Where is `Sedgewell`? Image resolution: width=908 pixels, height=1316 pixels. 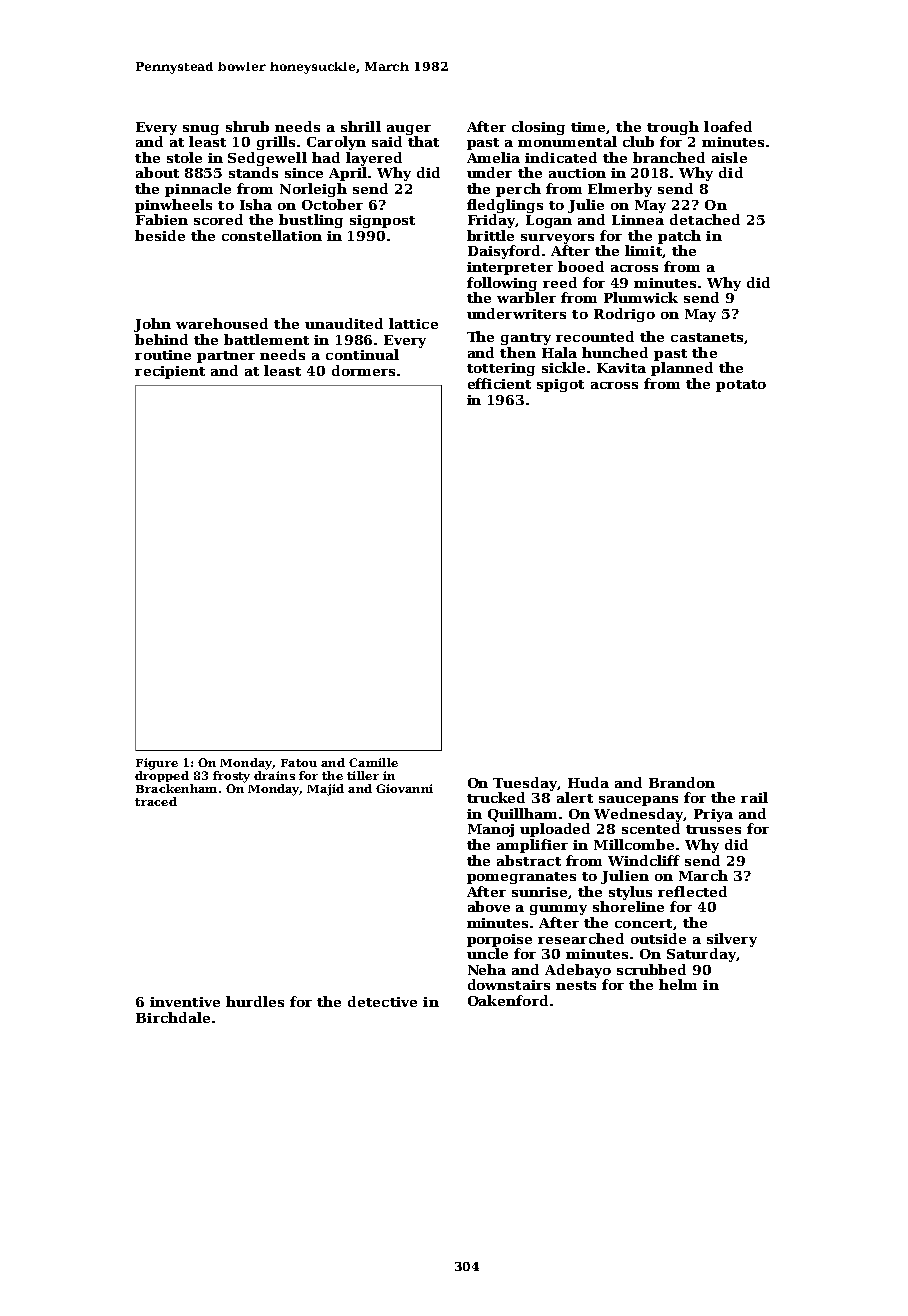 Sedgewell is located at coordinates (267, 159).
